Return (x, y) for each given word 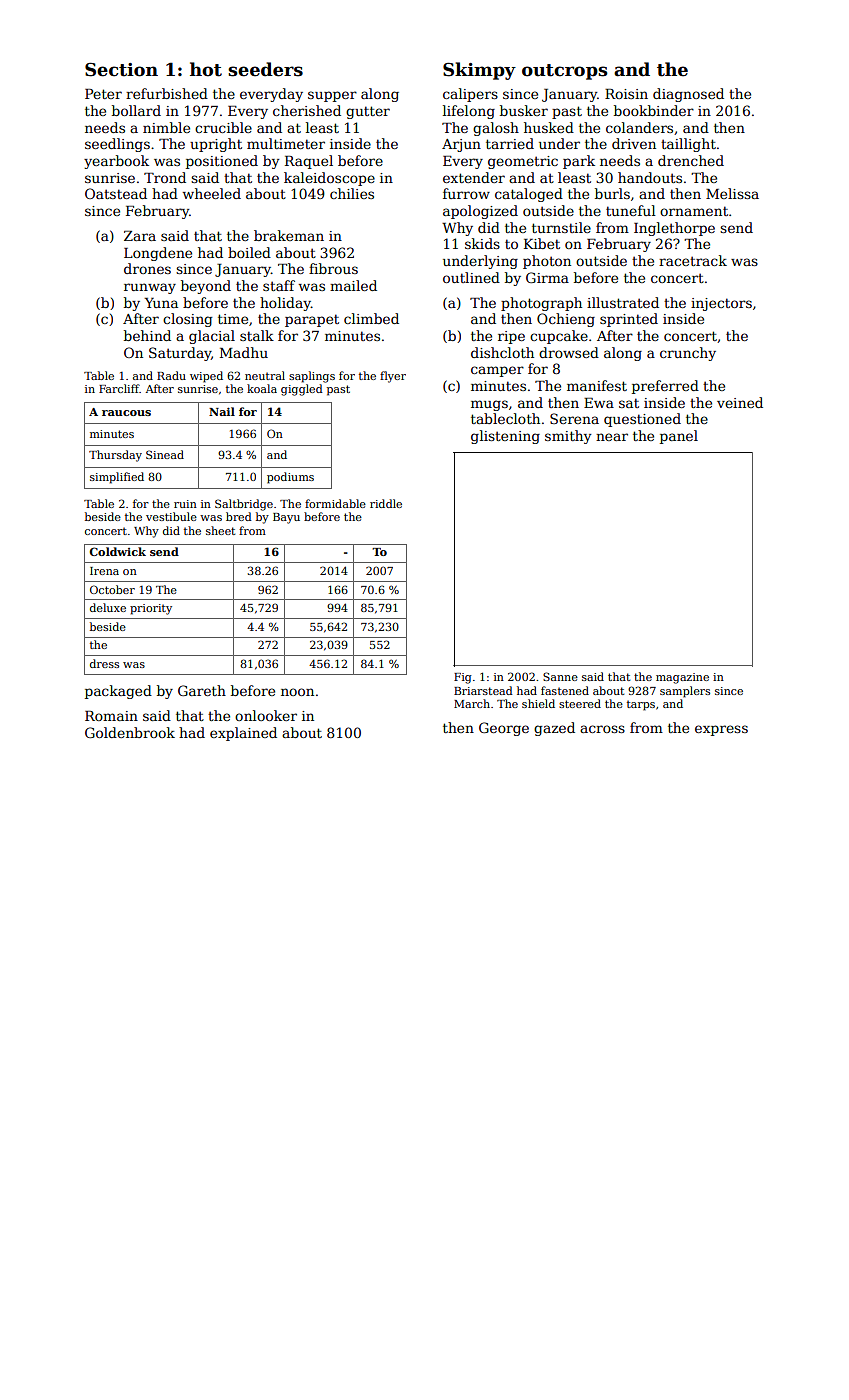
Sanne (560, 676)
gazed (554, 729)
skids (482, 243)
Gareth (202, 690)
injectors (721, 304)
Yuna (161, 303)
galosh (496, 129)
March (472, 703)
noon (297, 692)
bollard (136, 110)
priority (151, 609)
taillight (688, 145)
